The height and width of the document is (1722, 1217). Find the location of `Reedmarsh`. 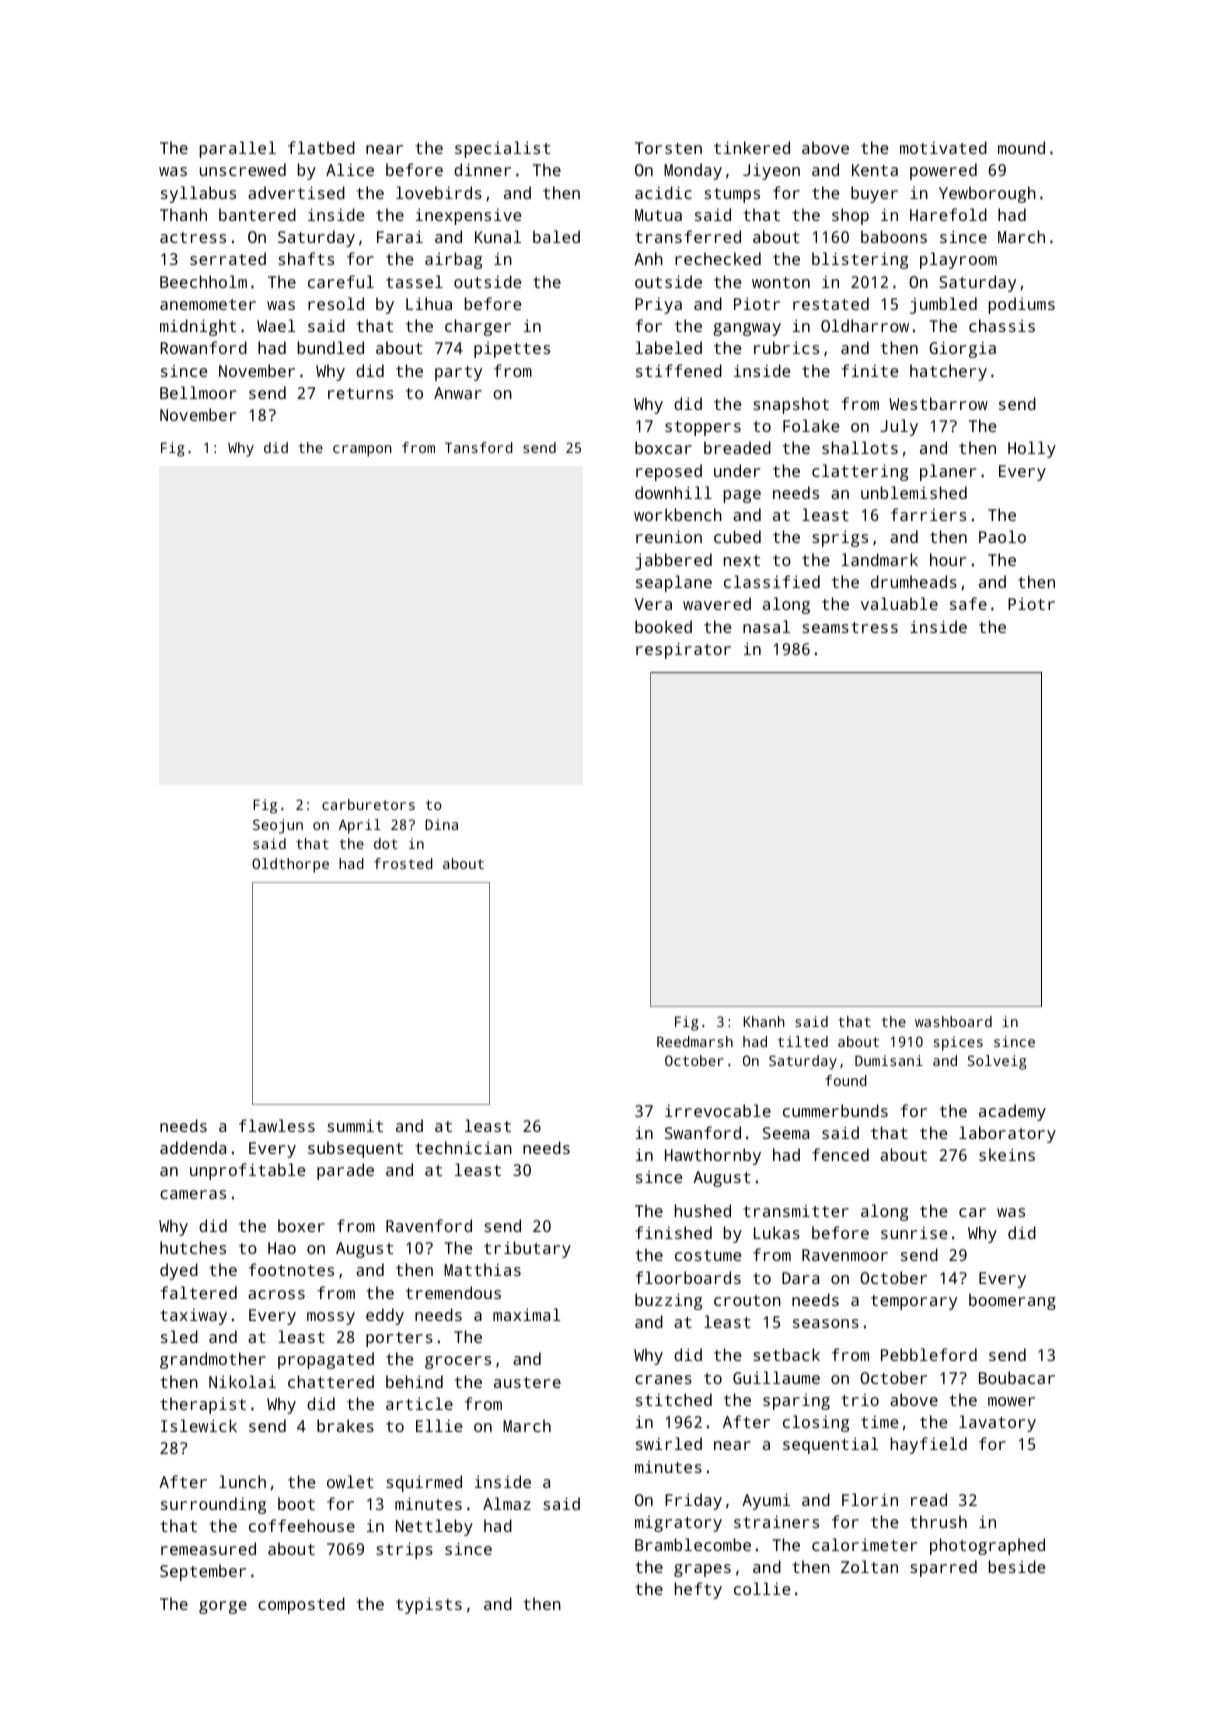

Reedmarsh is located at coordinates (695, 1041).
